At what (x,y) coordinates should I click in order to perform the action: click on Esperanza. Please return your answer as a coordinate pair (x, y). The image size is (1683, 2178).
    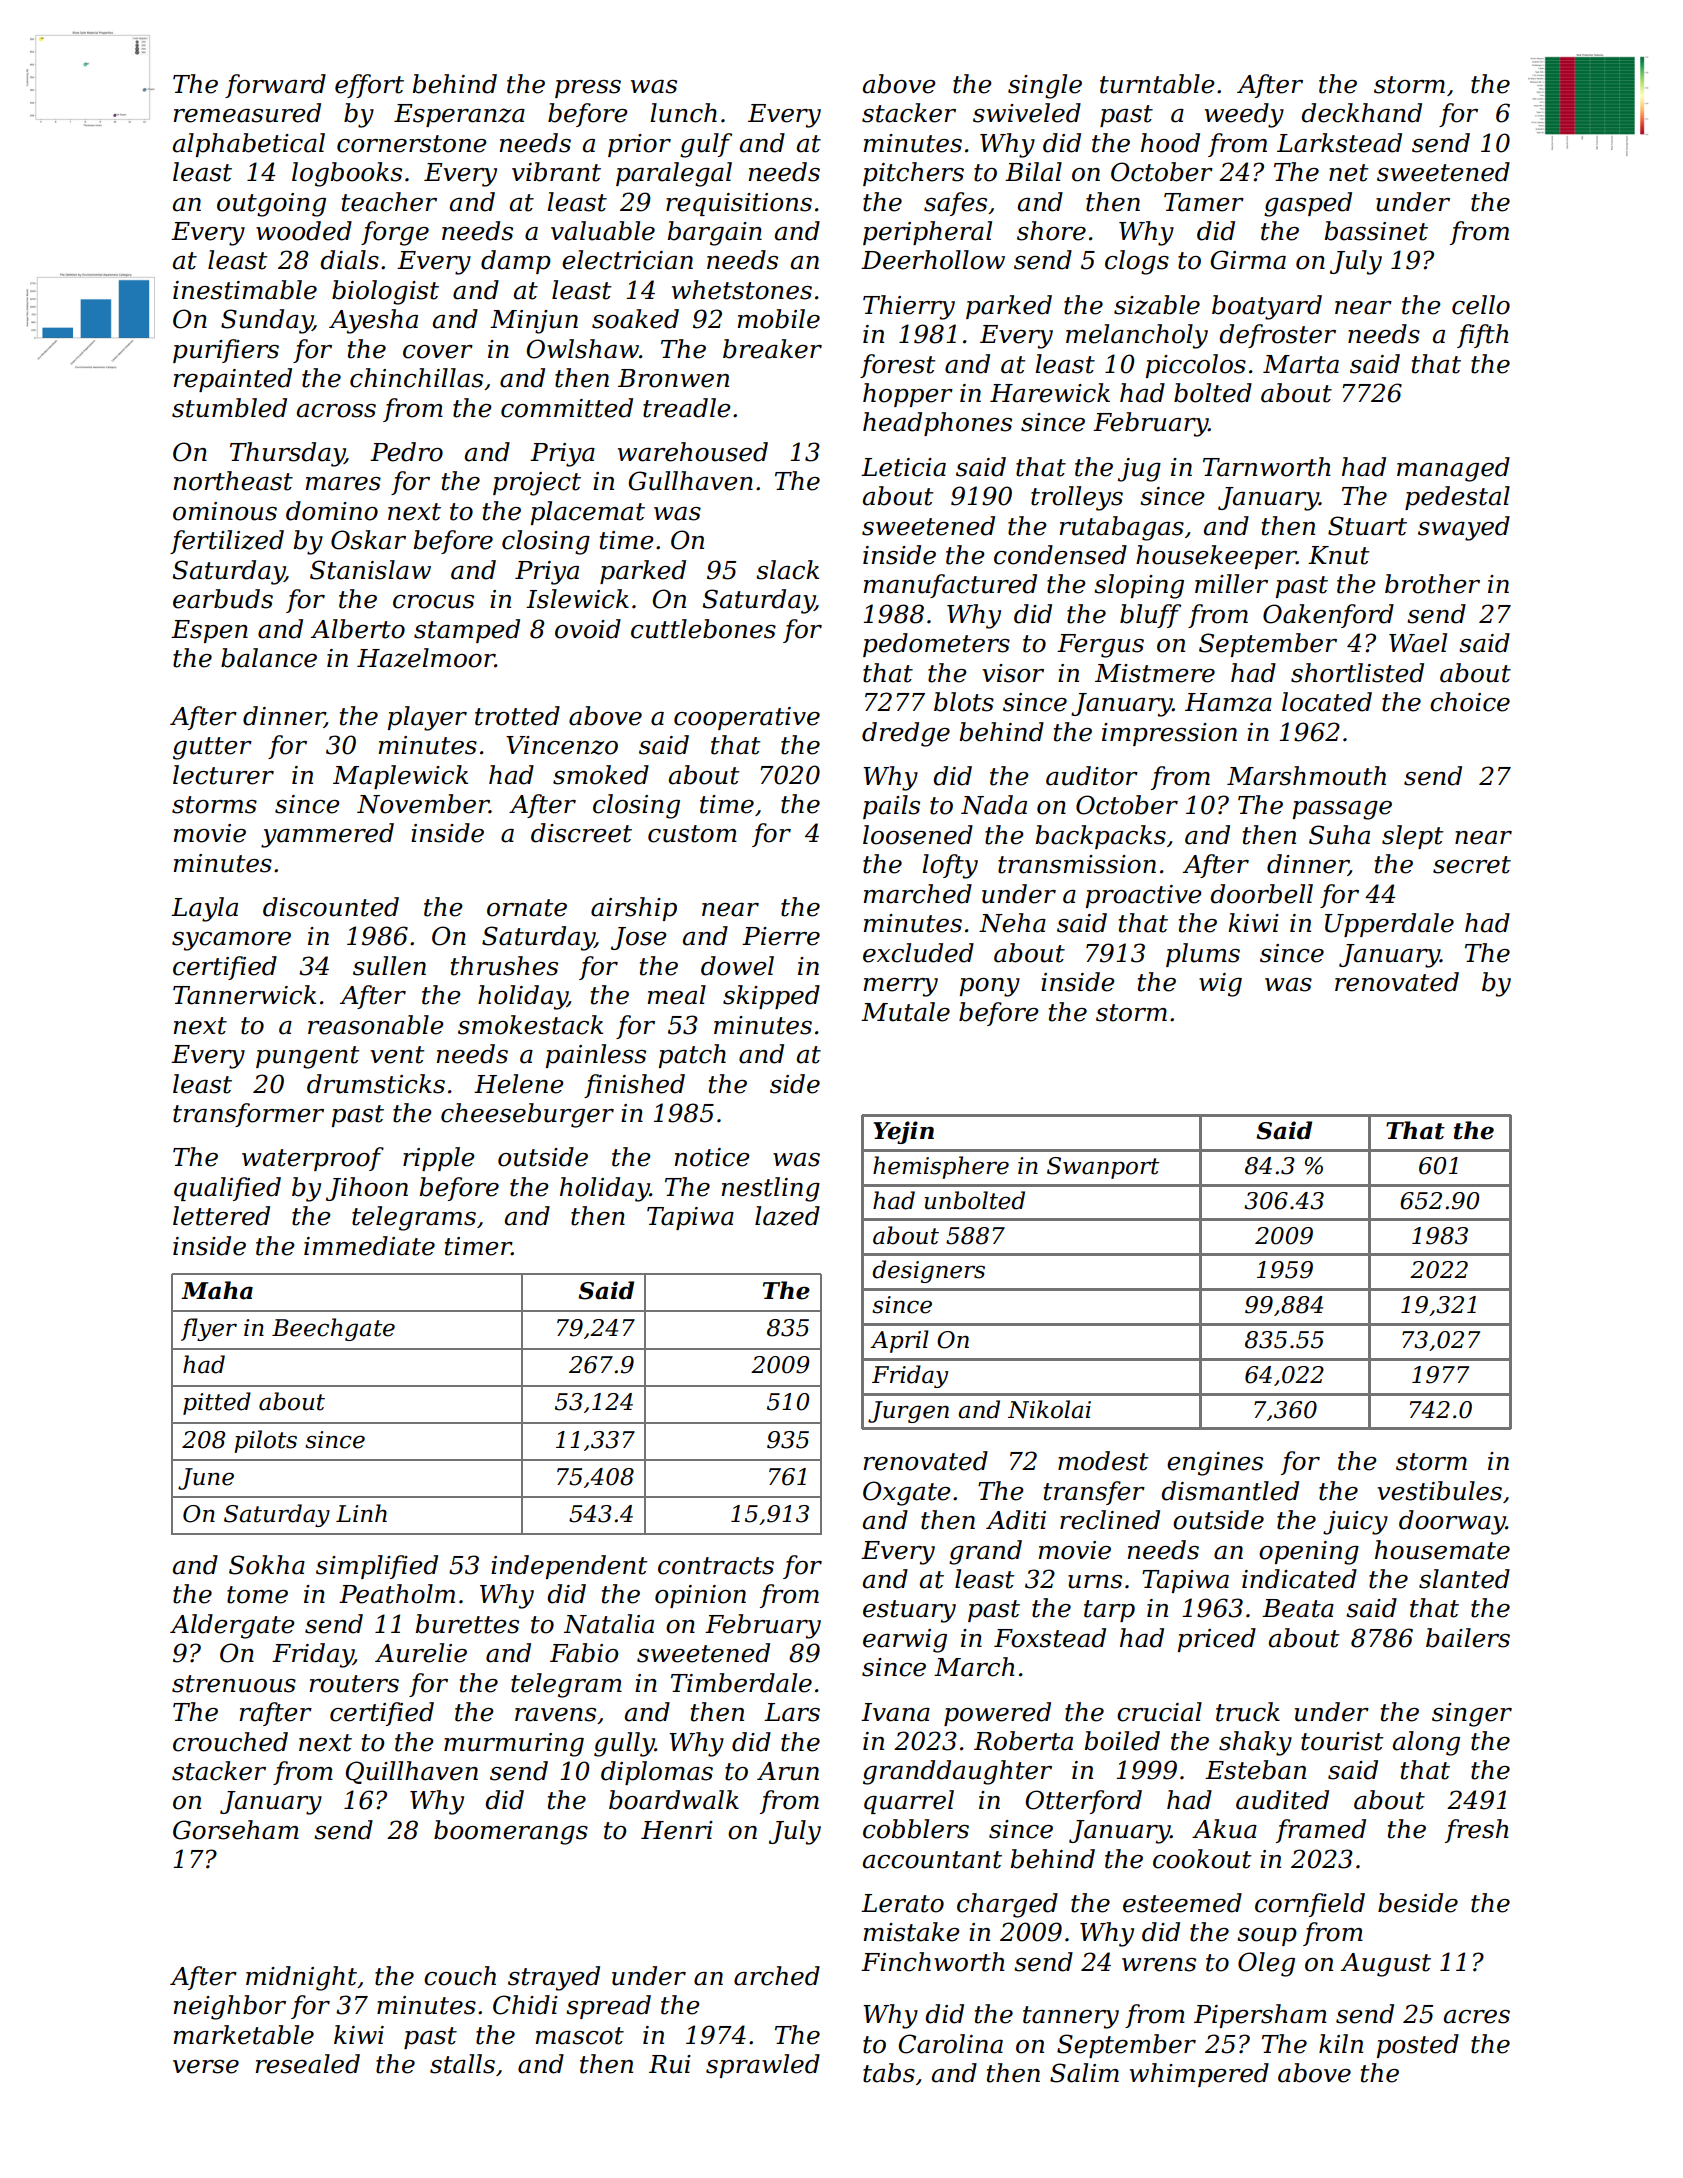
    Looking at the image, I should click on (459, 115).
